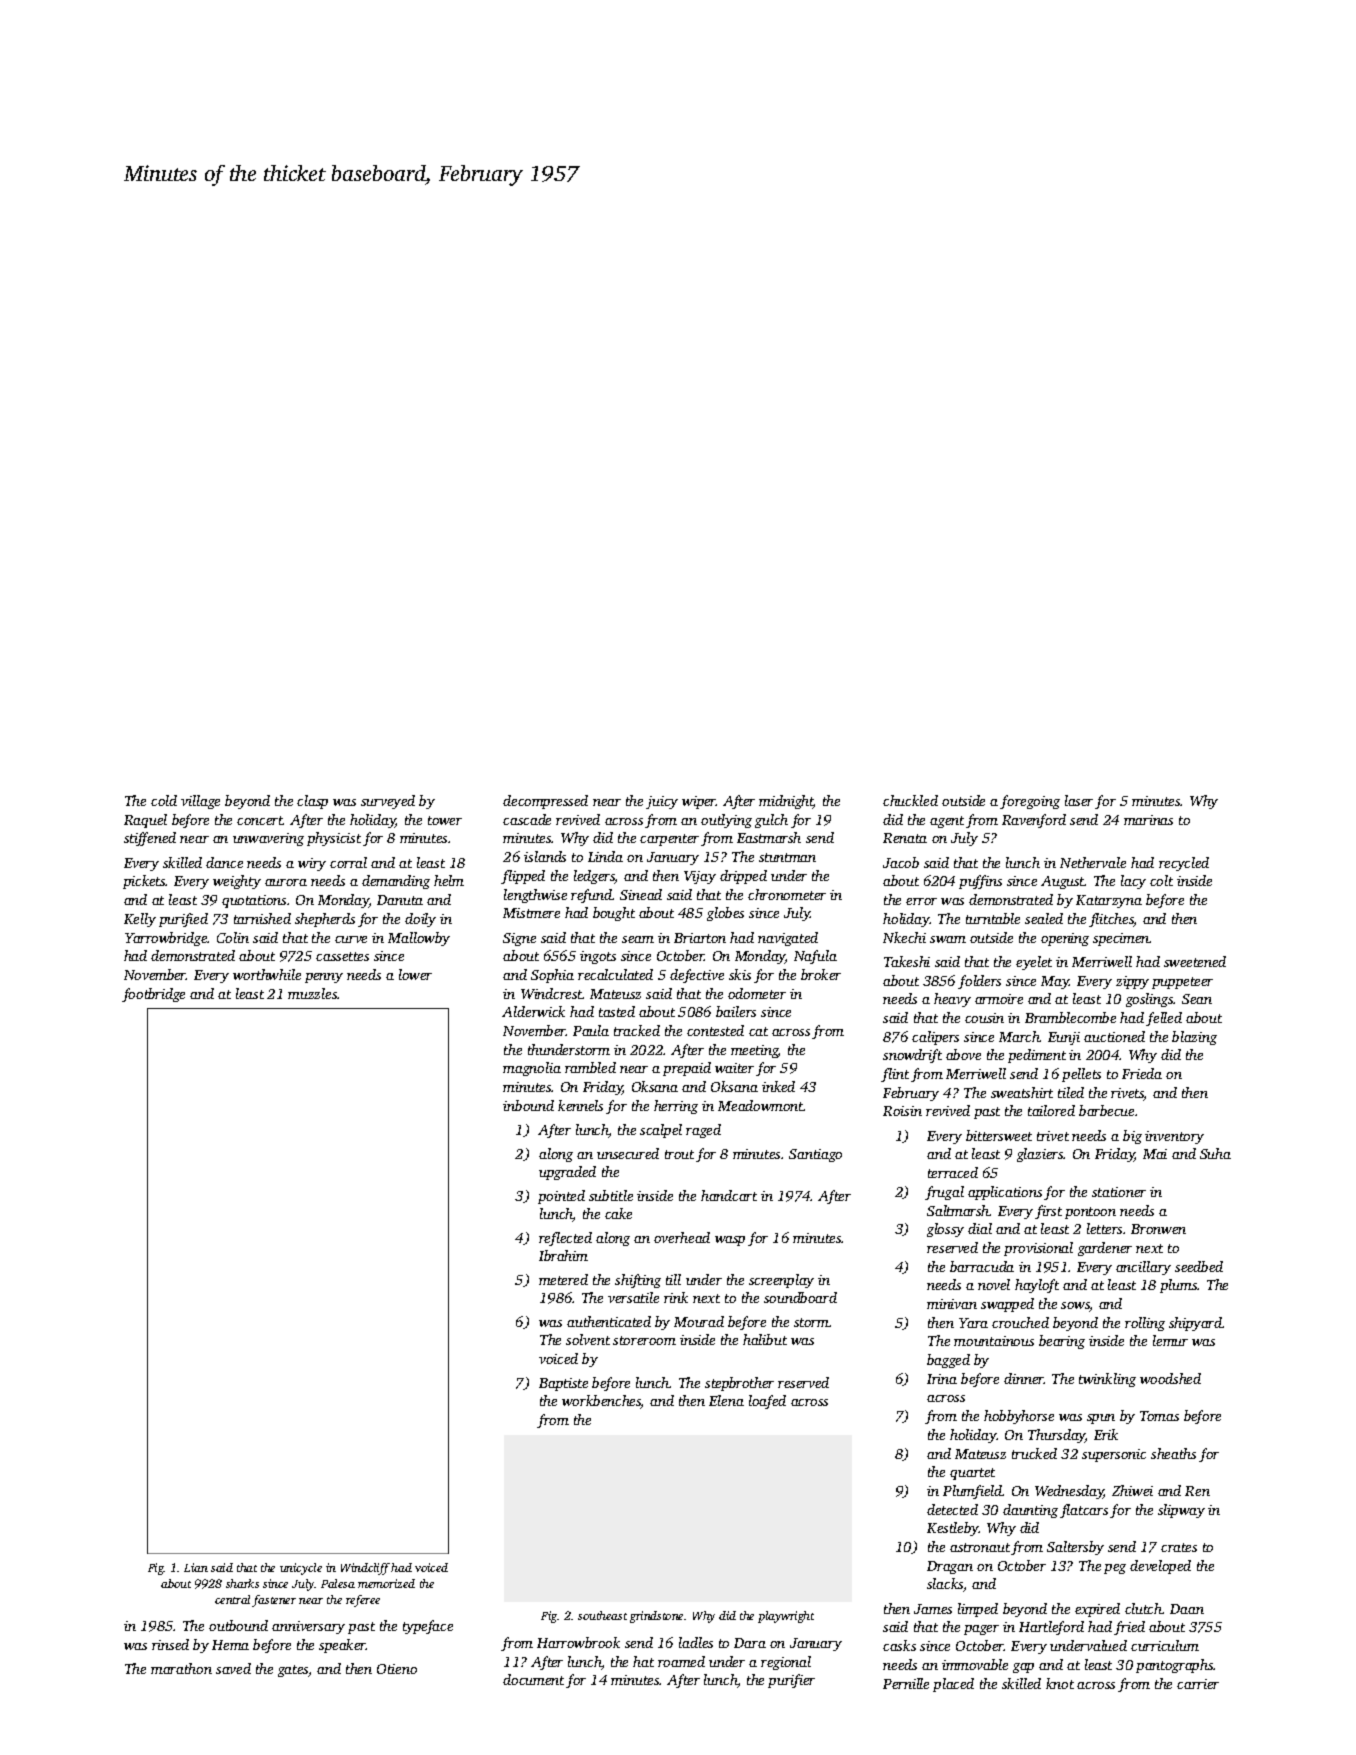 The height and width of the document is (1755, 1356). Describe the element at coordinates (428, 1627) in the document. I see `typeface` at that location.
